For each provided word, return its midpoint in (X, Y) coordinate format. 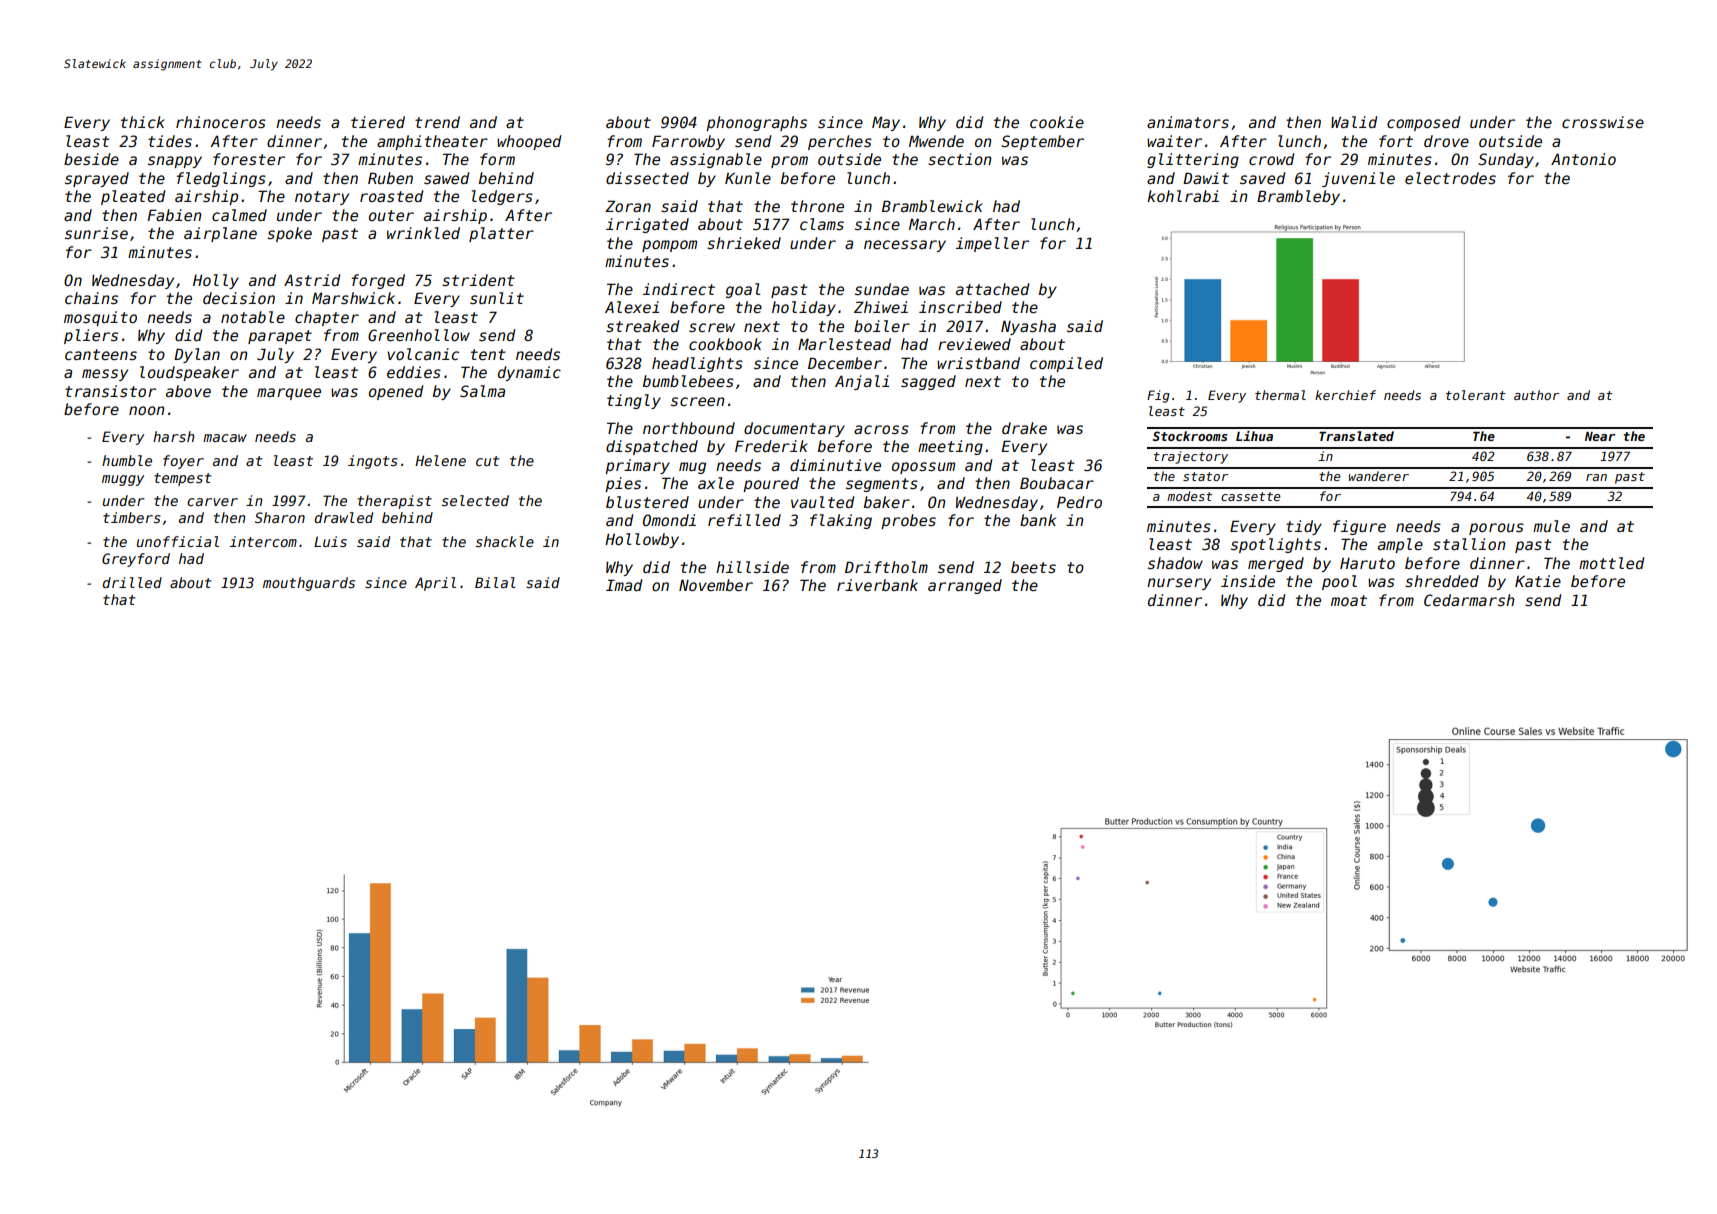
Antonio (1583, 159)
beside (91, 159)
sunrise (96, 233)
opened (396, 392)
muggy (123, 480)
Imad (624, 585)
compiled (1066, 364)
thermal (1280, 395)
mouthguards (309, 584)
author (1536, 395)
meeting (950, 447)
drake (1024, 428)
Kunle (748, 178)
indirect (679, 289)
